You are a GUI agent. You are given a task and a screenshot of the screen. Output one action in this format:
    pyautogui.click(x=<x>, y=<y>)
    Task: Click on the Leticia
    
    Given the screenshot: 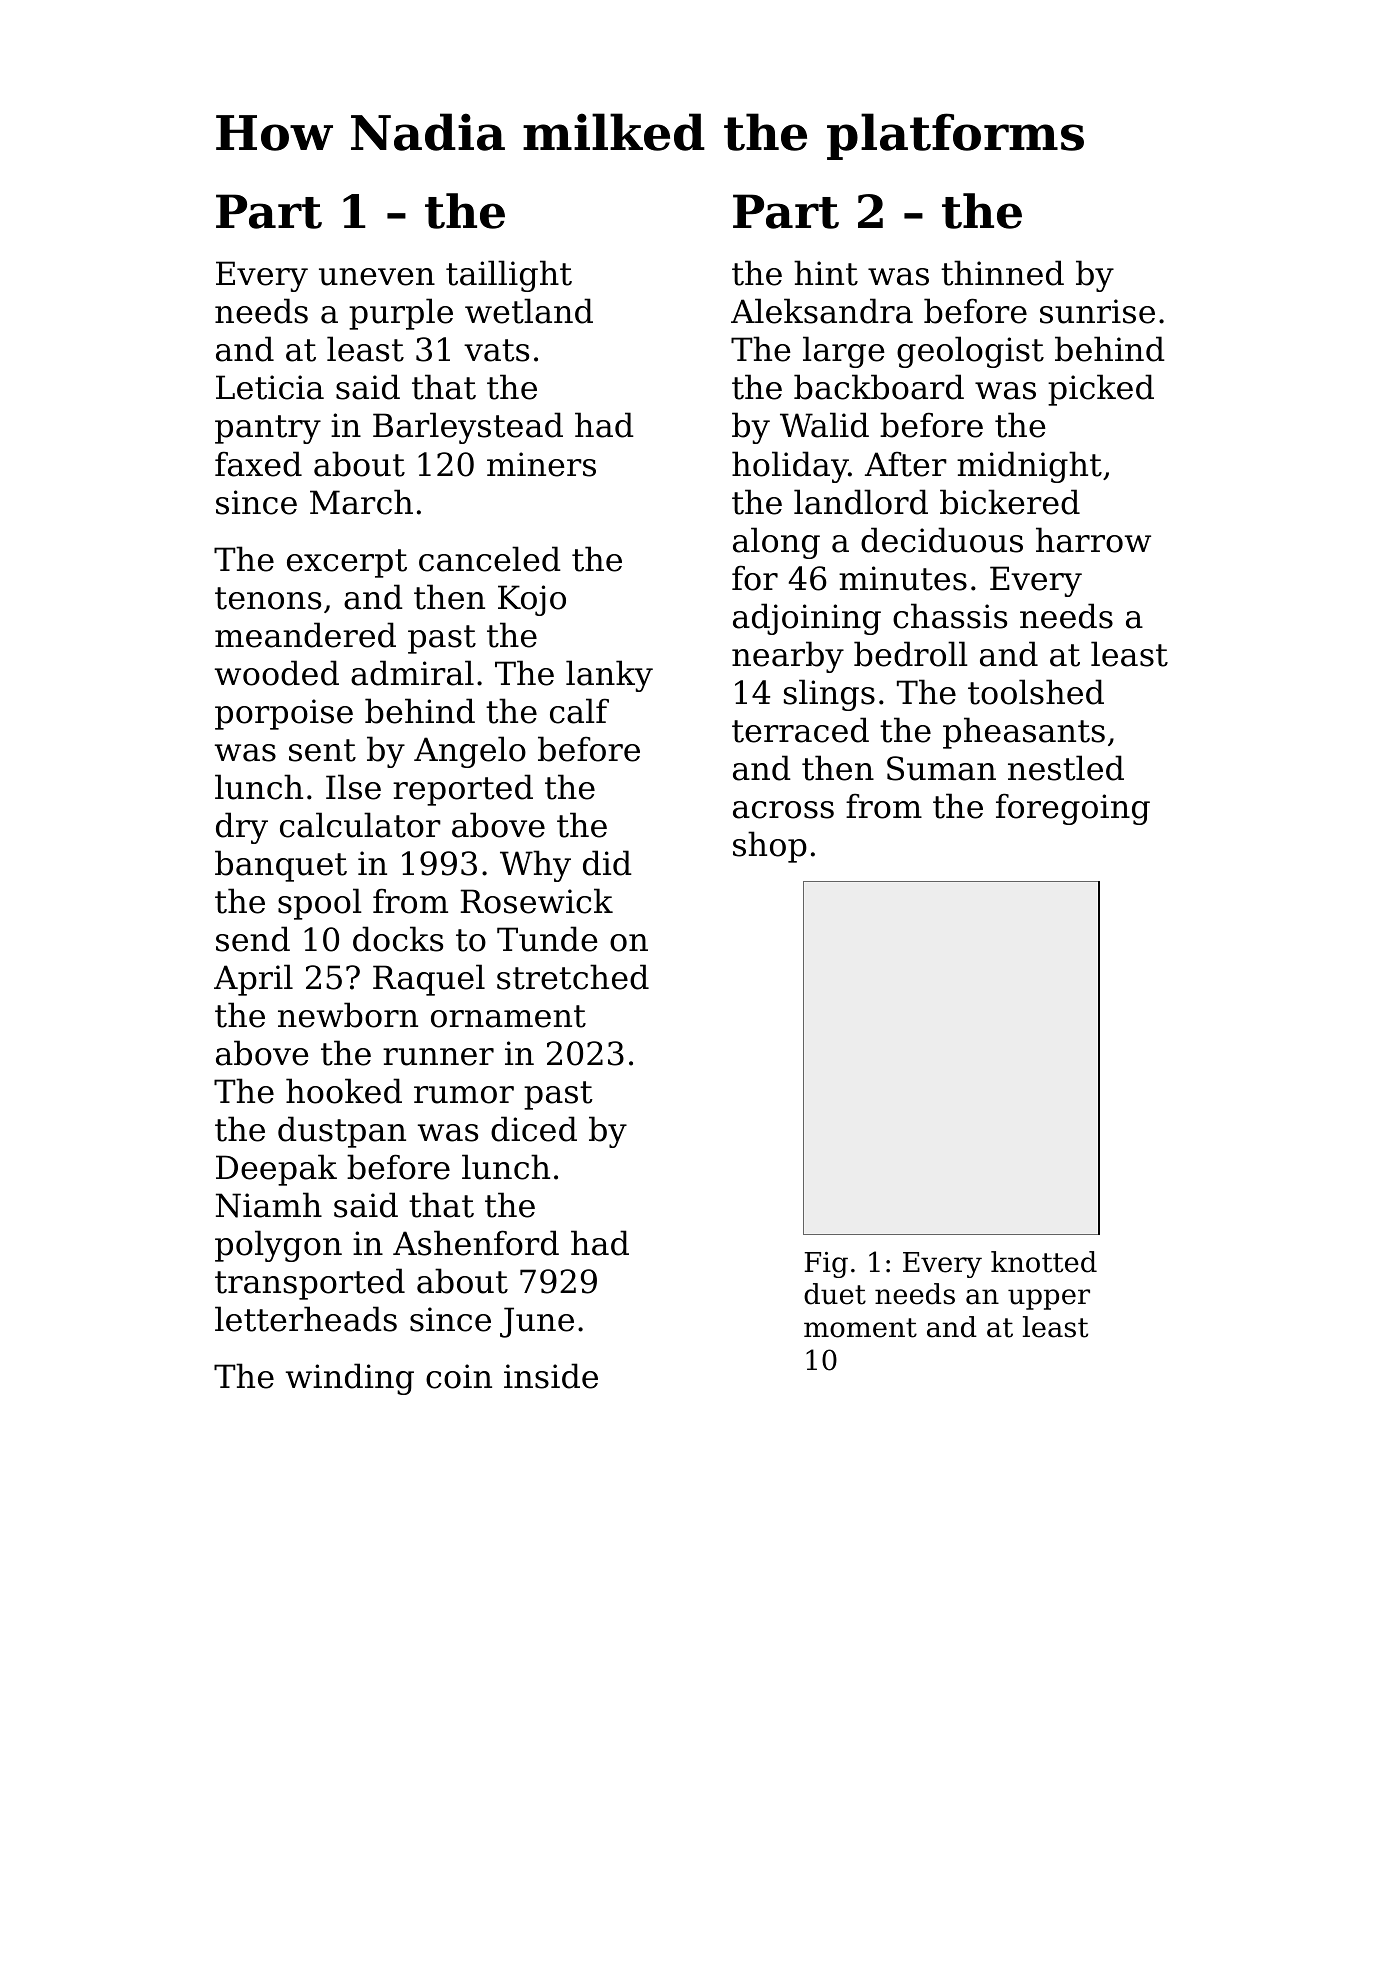 What is the action you would take?
    pyautogui.click(x=270, y=387)
